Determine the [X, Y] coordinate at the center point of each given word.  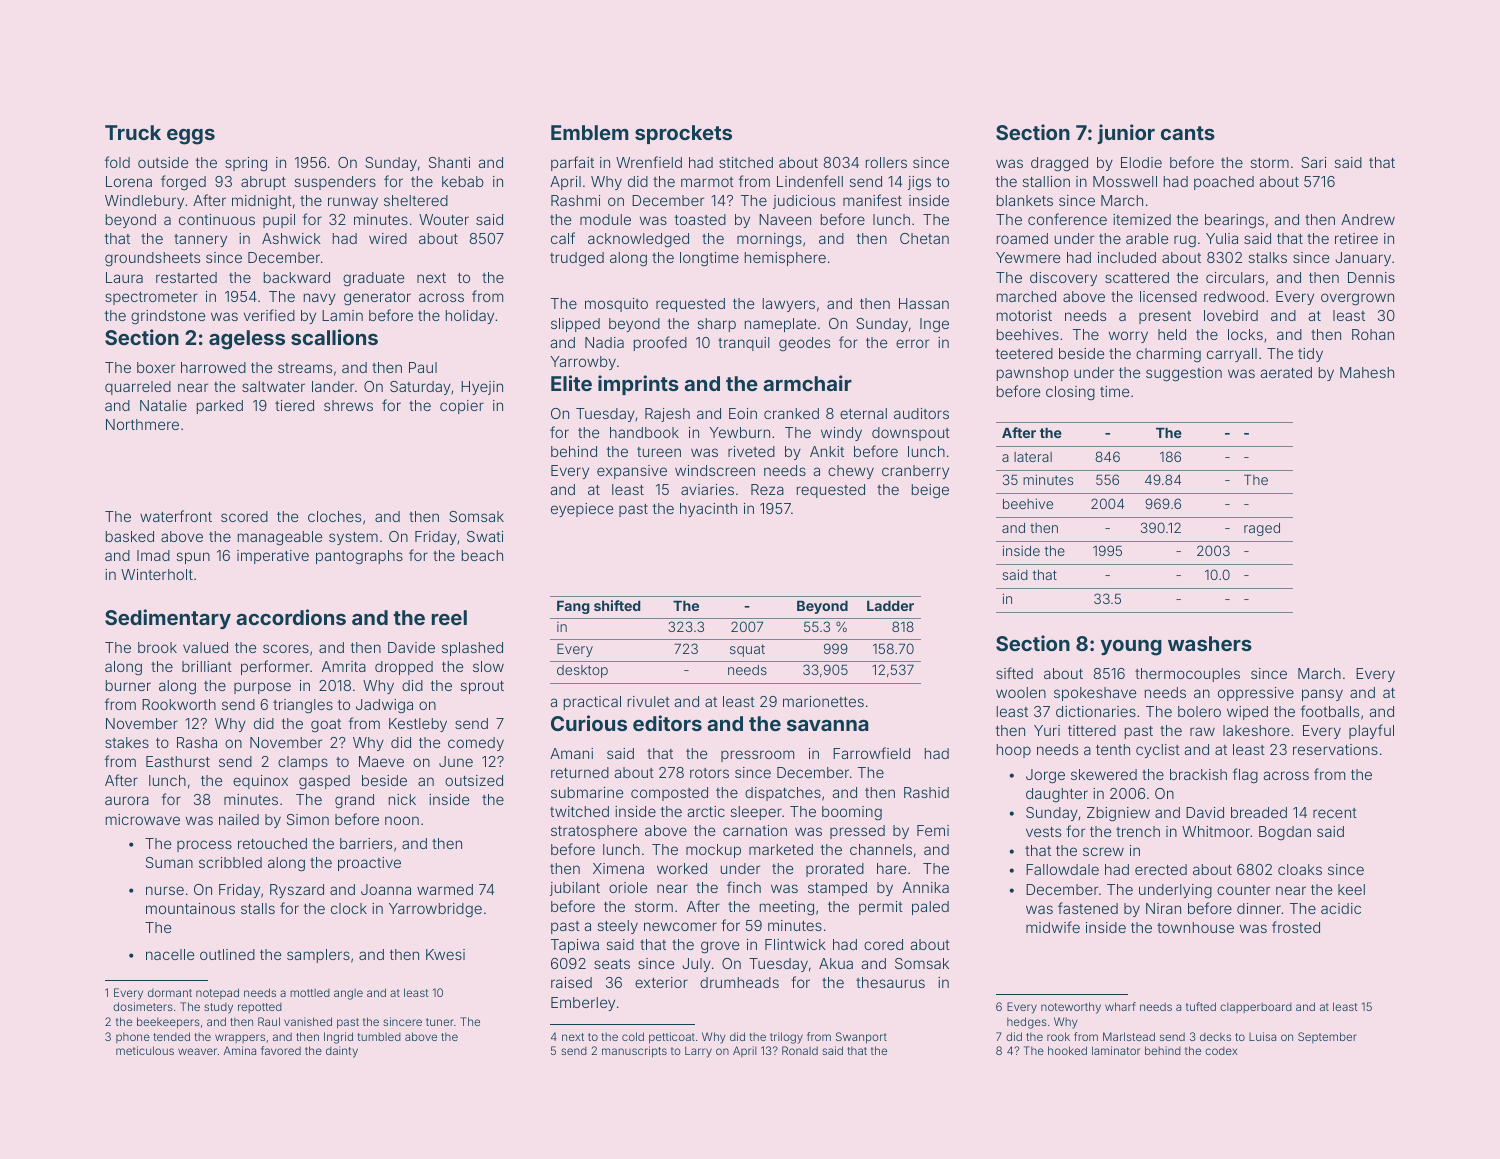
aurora [127, 800]
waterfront [176, 516]
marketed [781, 849]
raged [1262, 529]
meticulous [145, 1050]
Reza [767, 489]
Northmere [142, 424]
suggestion [1184, 374]
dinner [1259, 908]
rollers [886, 162]
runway [353, 203]
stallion [1046, 181]
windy [841, 434]
